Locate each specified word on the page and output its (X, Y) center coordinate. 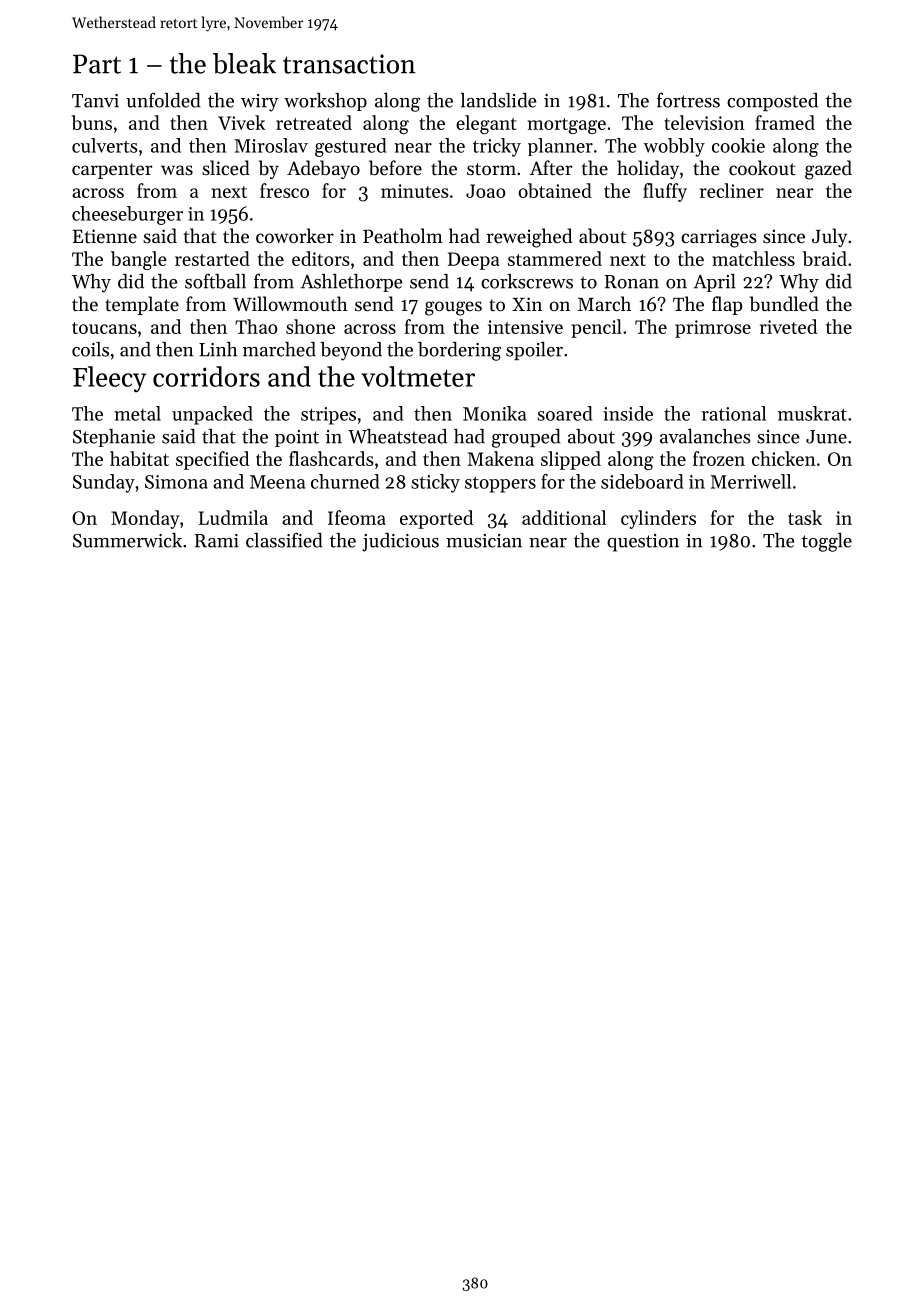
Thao (256, 326)
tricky (497, 147)
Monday (145, 519)
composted (772, 102)
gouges (453, 308)
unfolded (163, 100)
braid (824, 258)
